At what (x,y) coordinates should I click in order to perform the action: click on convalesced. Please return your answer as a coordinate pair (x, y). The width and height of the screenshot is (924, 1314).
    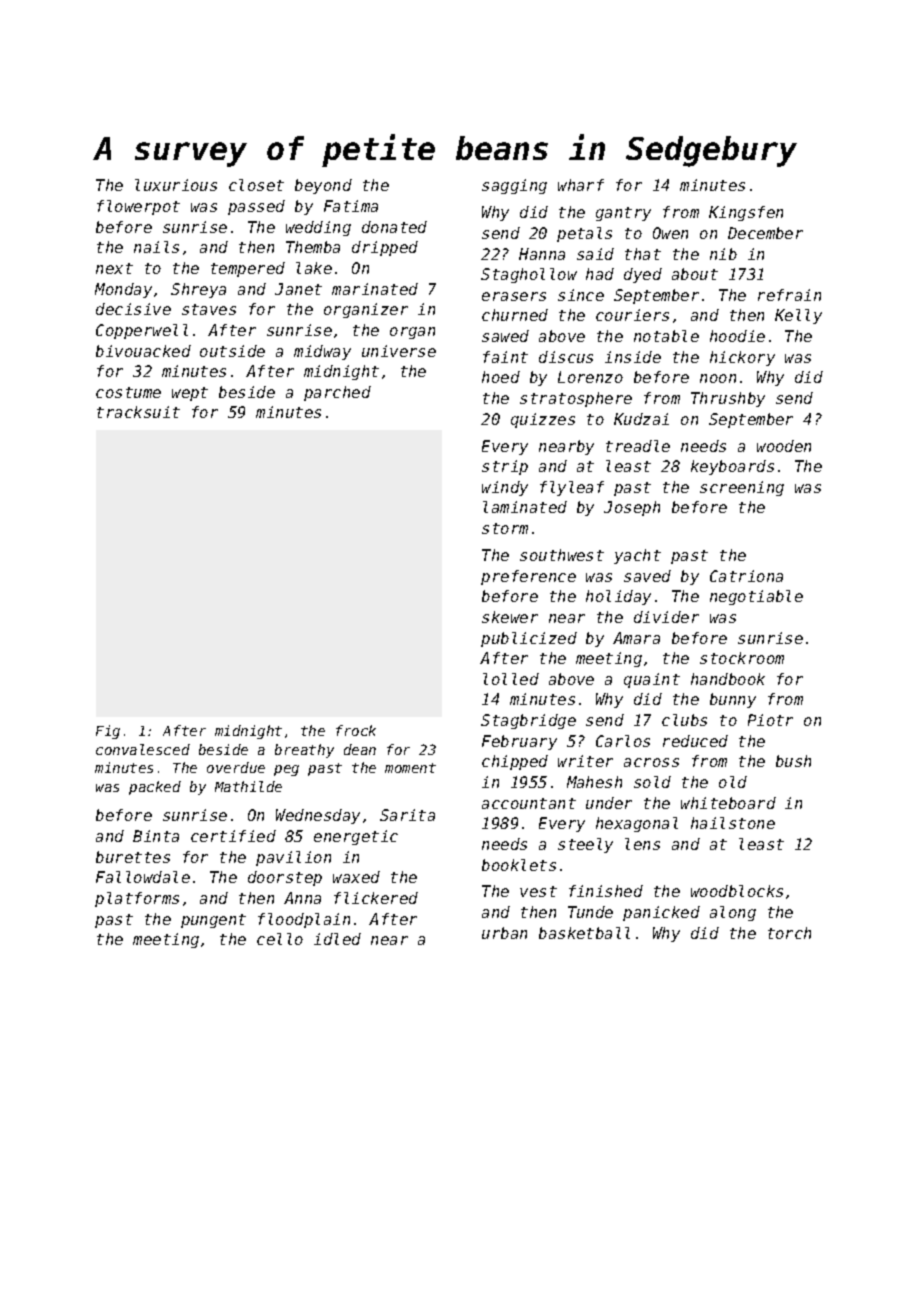
    Looking at the image, I should click on (143, 749).
